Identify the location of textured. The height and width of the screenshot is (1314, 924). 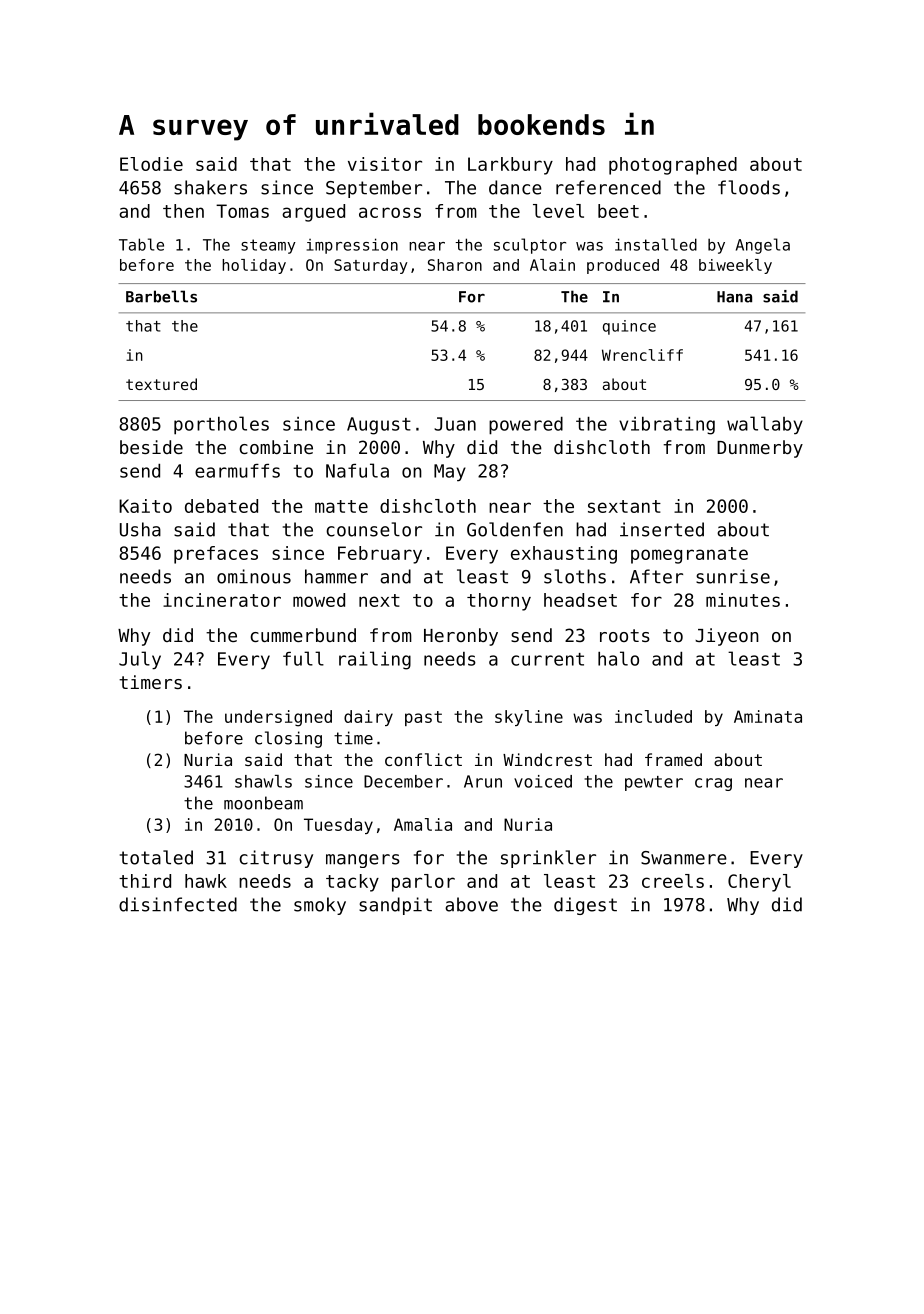
(161, 384).
